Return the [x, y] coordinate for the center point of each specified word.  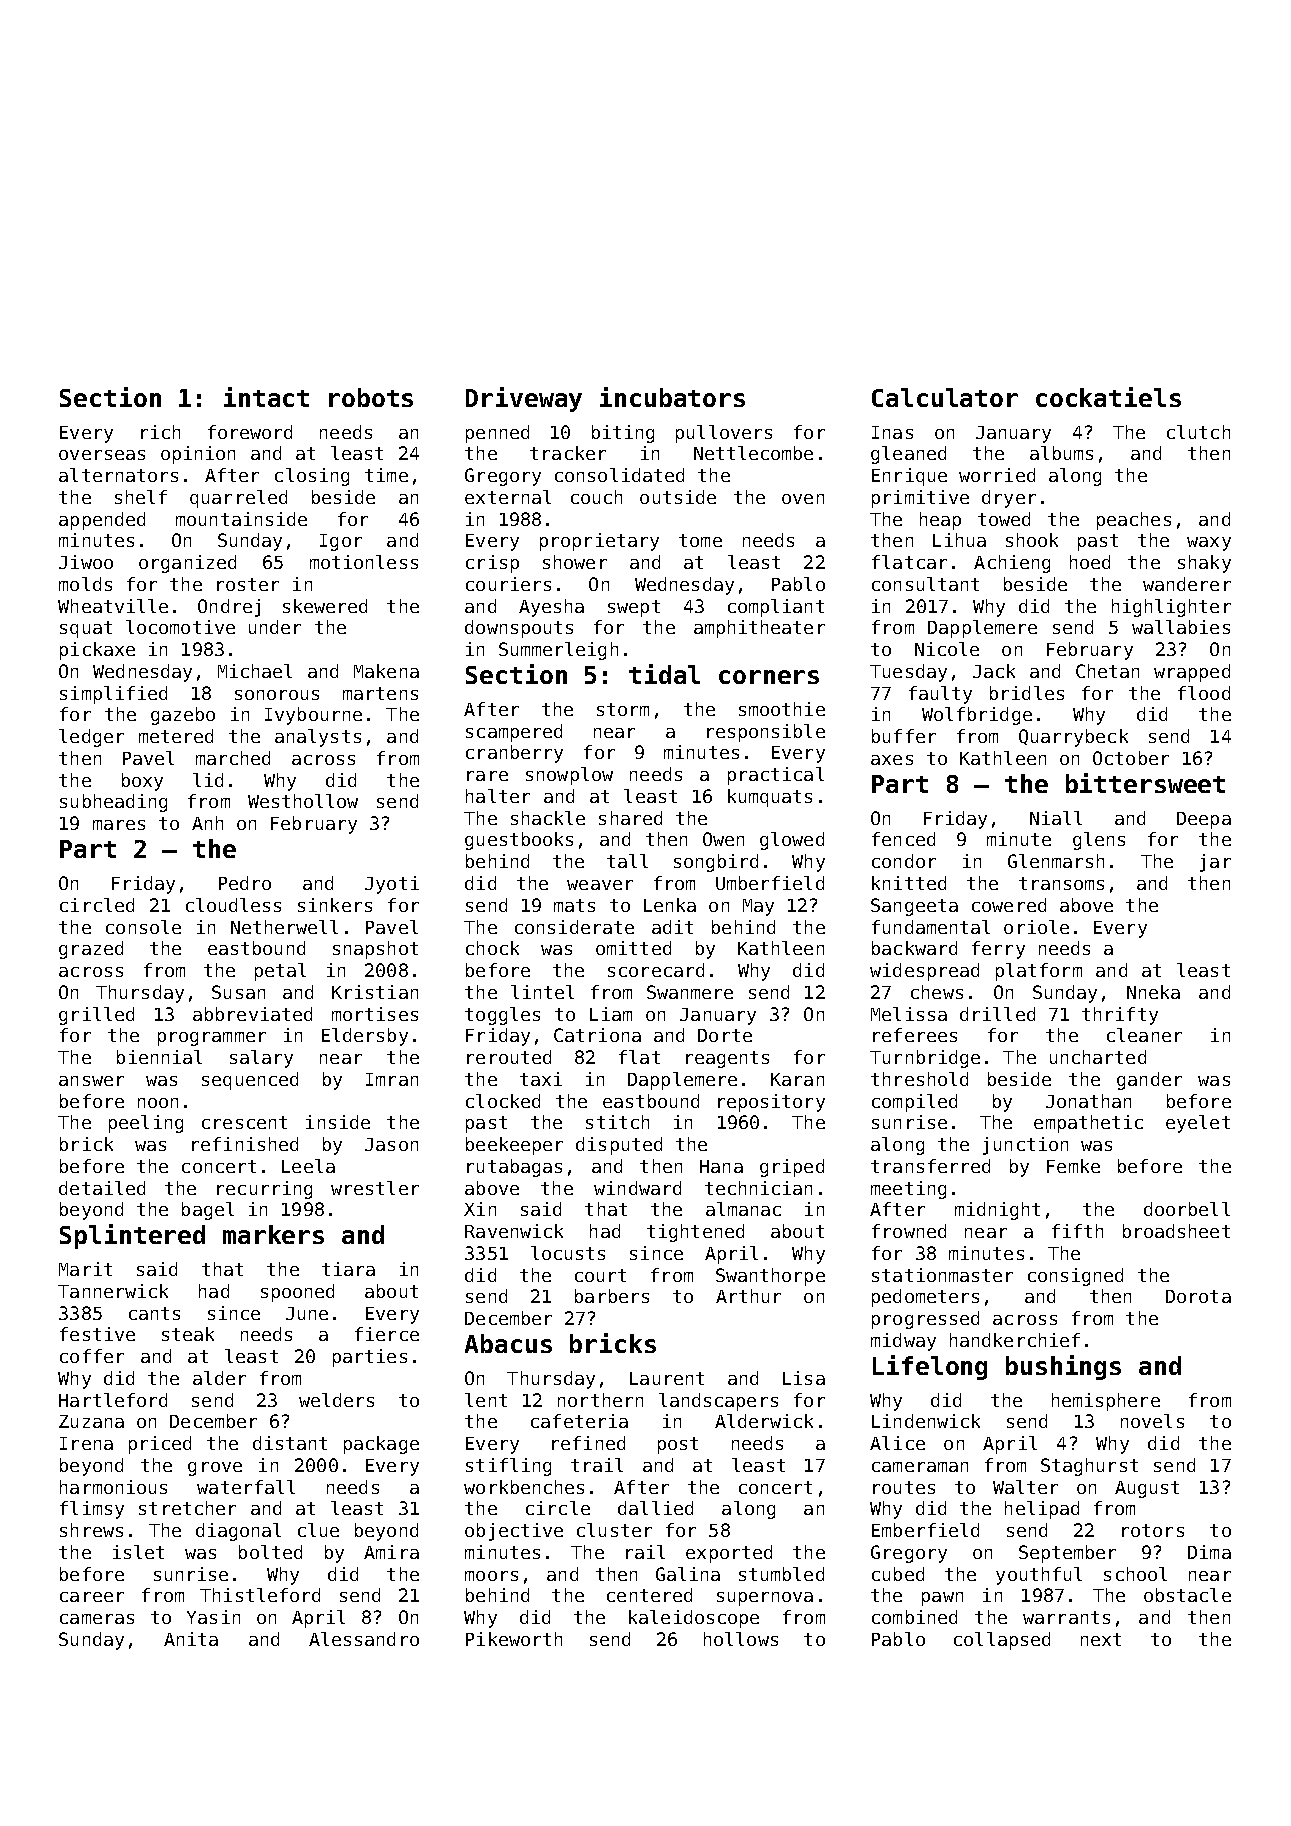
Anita [191, 1639]
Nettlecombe [753, 453]
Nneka [1153, 992]
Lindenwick [926, 1421]
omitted [633, 948]
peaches [1134, 521]
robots [371, 397]
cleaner [1144, 1035]
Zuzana [91, 1421]
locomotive [180, 627]
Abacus [508, 1343]
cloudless [233, 905]
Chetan [1107, 671]
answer [91, 1081]
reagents [727, 1059]
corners [769, 677]
